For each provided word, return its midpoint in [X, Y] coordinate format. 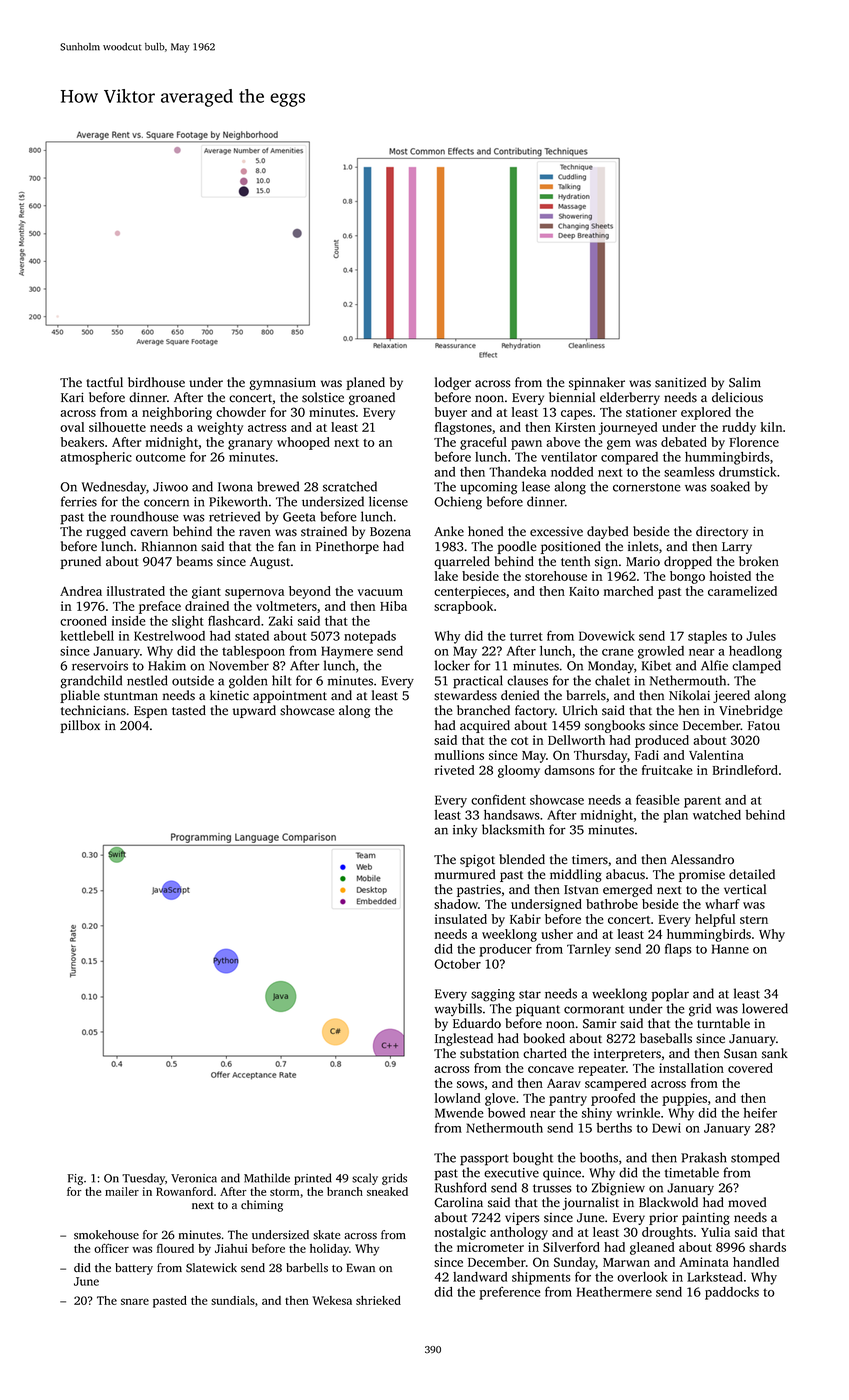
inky [465, 830]
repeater [602, 1070]
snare [135, 1301]
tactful [104, 382]
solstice [323, 397]
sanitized [680, 382]
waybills [458, 1009]
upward [254, 711]
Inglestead [464, 1039]
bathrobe [612, 904]
